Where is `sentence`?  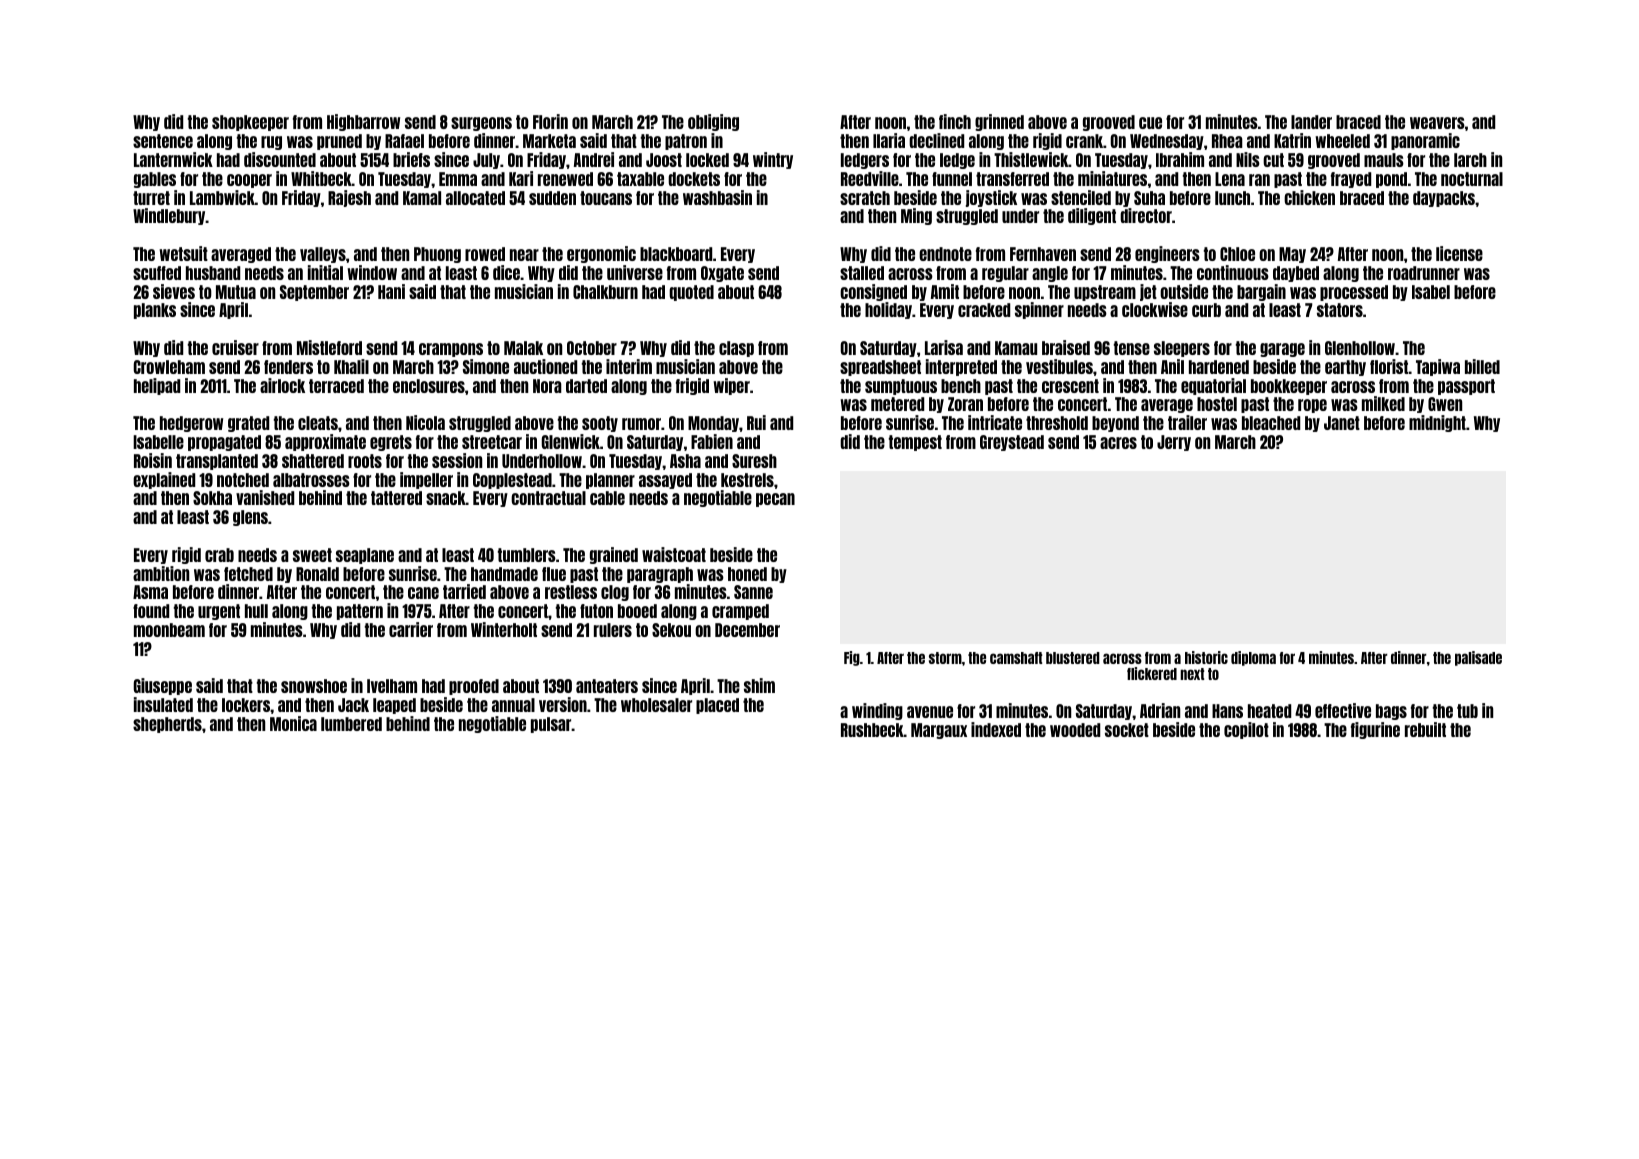
sentence is located at coordinates (163, 141).
